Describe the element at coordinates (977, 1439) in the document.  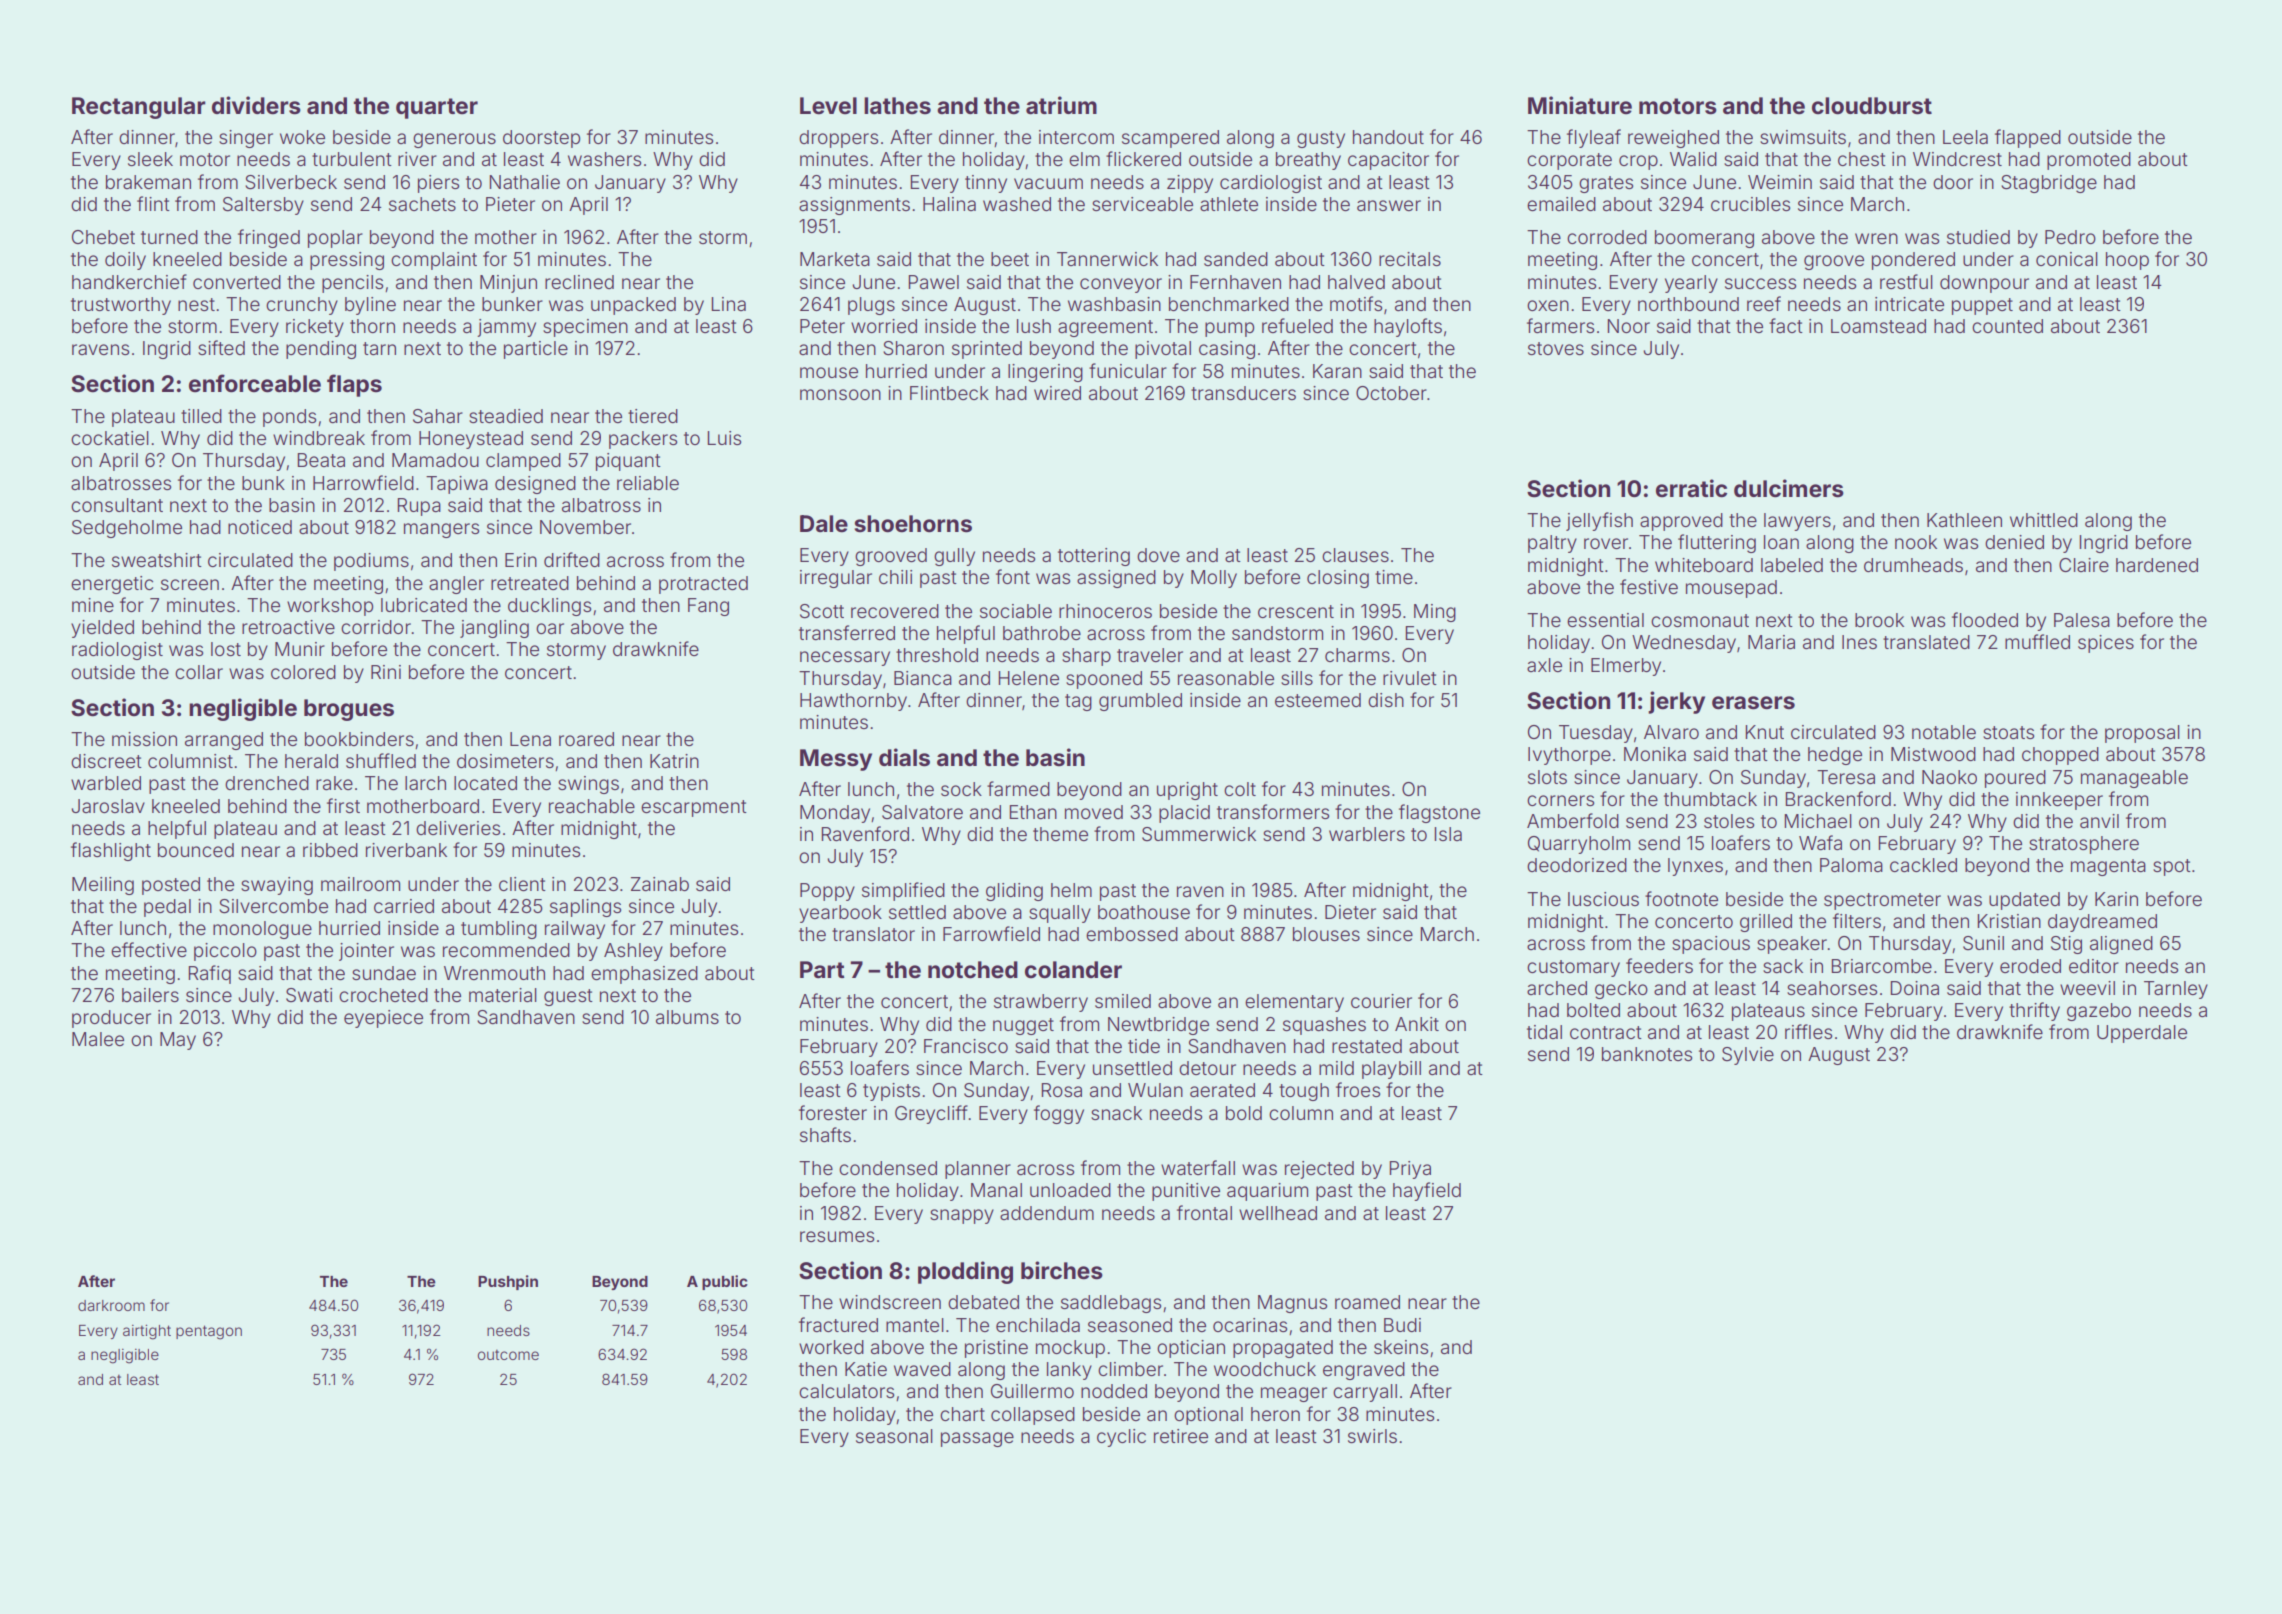
I see `passage` at that location.
